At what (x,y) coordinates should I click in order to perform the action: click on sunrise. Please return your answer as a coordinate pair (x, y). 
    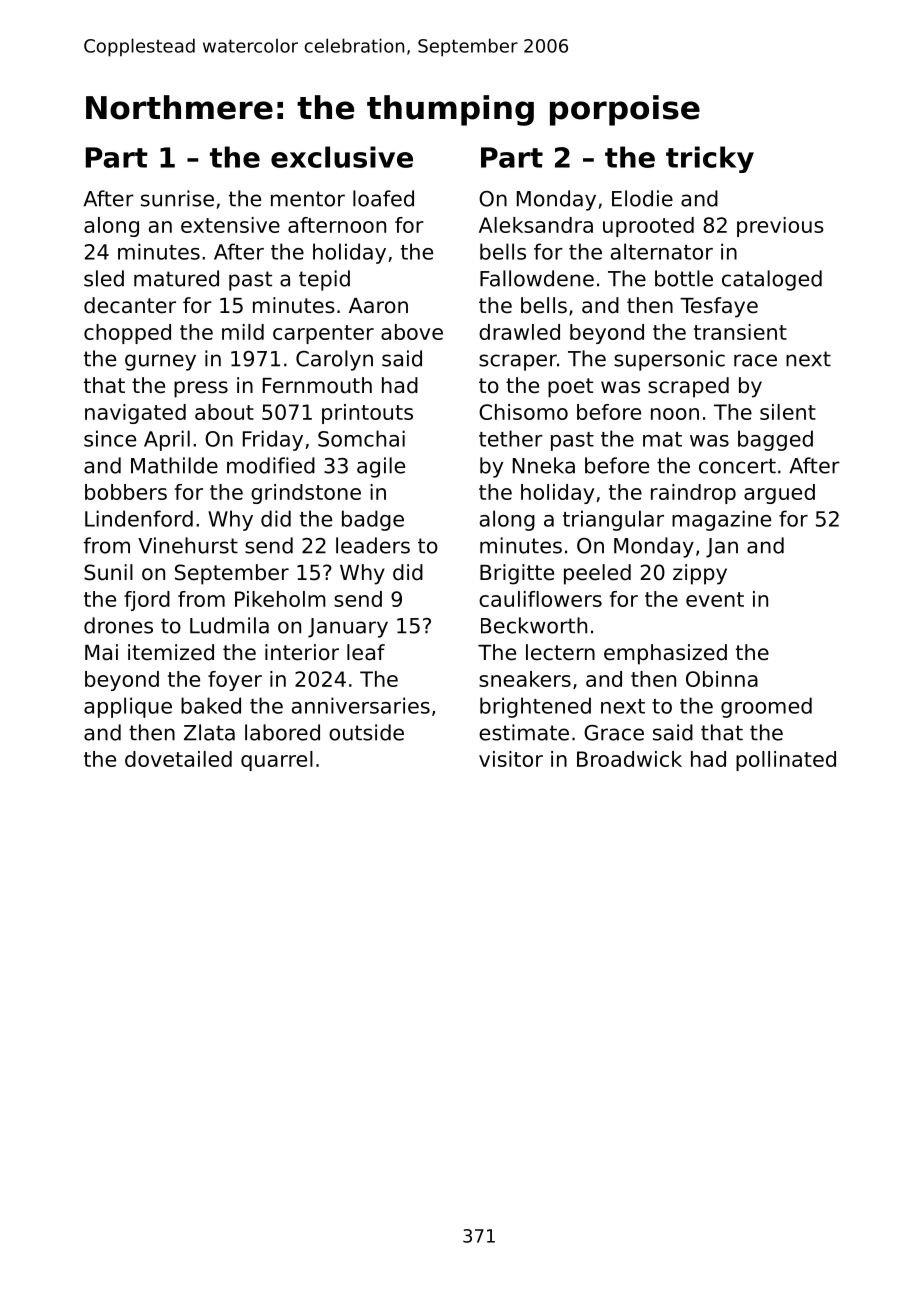
    Looking at the image, I should click on (177, 198).
